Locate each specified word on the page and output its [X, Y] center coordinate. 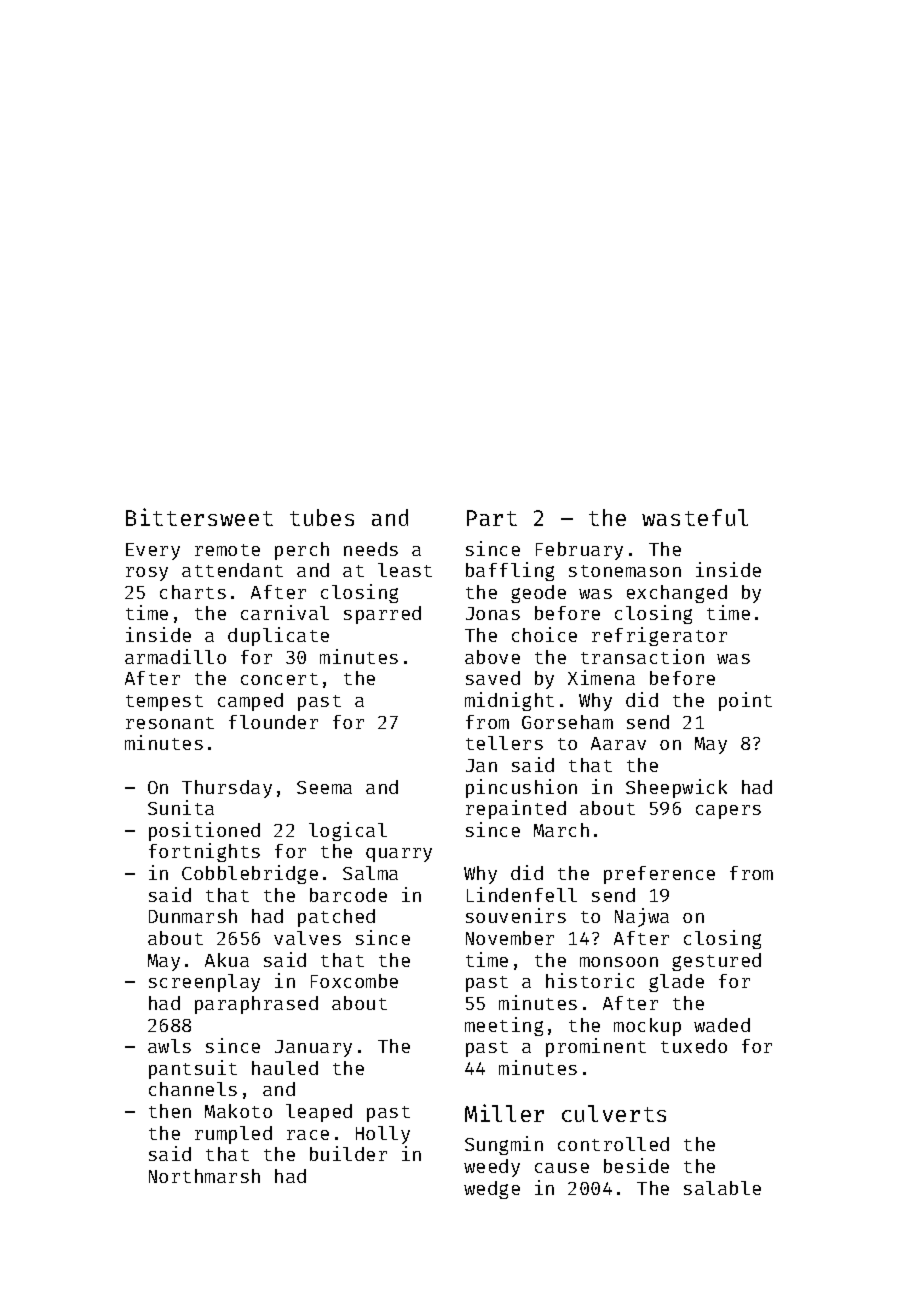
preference [659, 875]
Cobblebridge [250, 874]
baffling [510, 571]
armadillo [175, 656]
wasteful [695, 517]
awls [169, 1046]
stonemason [625, 571]
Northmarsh [204, 1176]
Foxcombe [354, 981]
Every [153, 551]
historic [590, 980]
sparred [382, 615]
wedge [492, 1190]
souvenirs [516, 915]
